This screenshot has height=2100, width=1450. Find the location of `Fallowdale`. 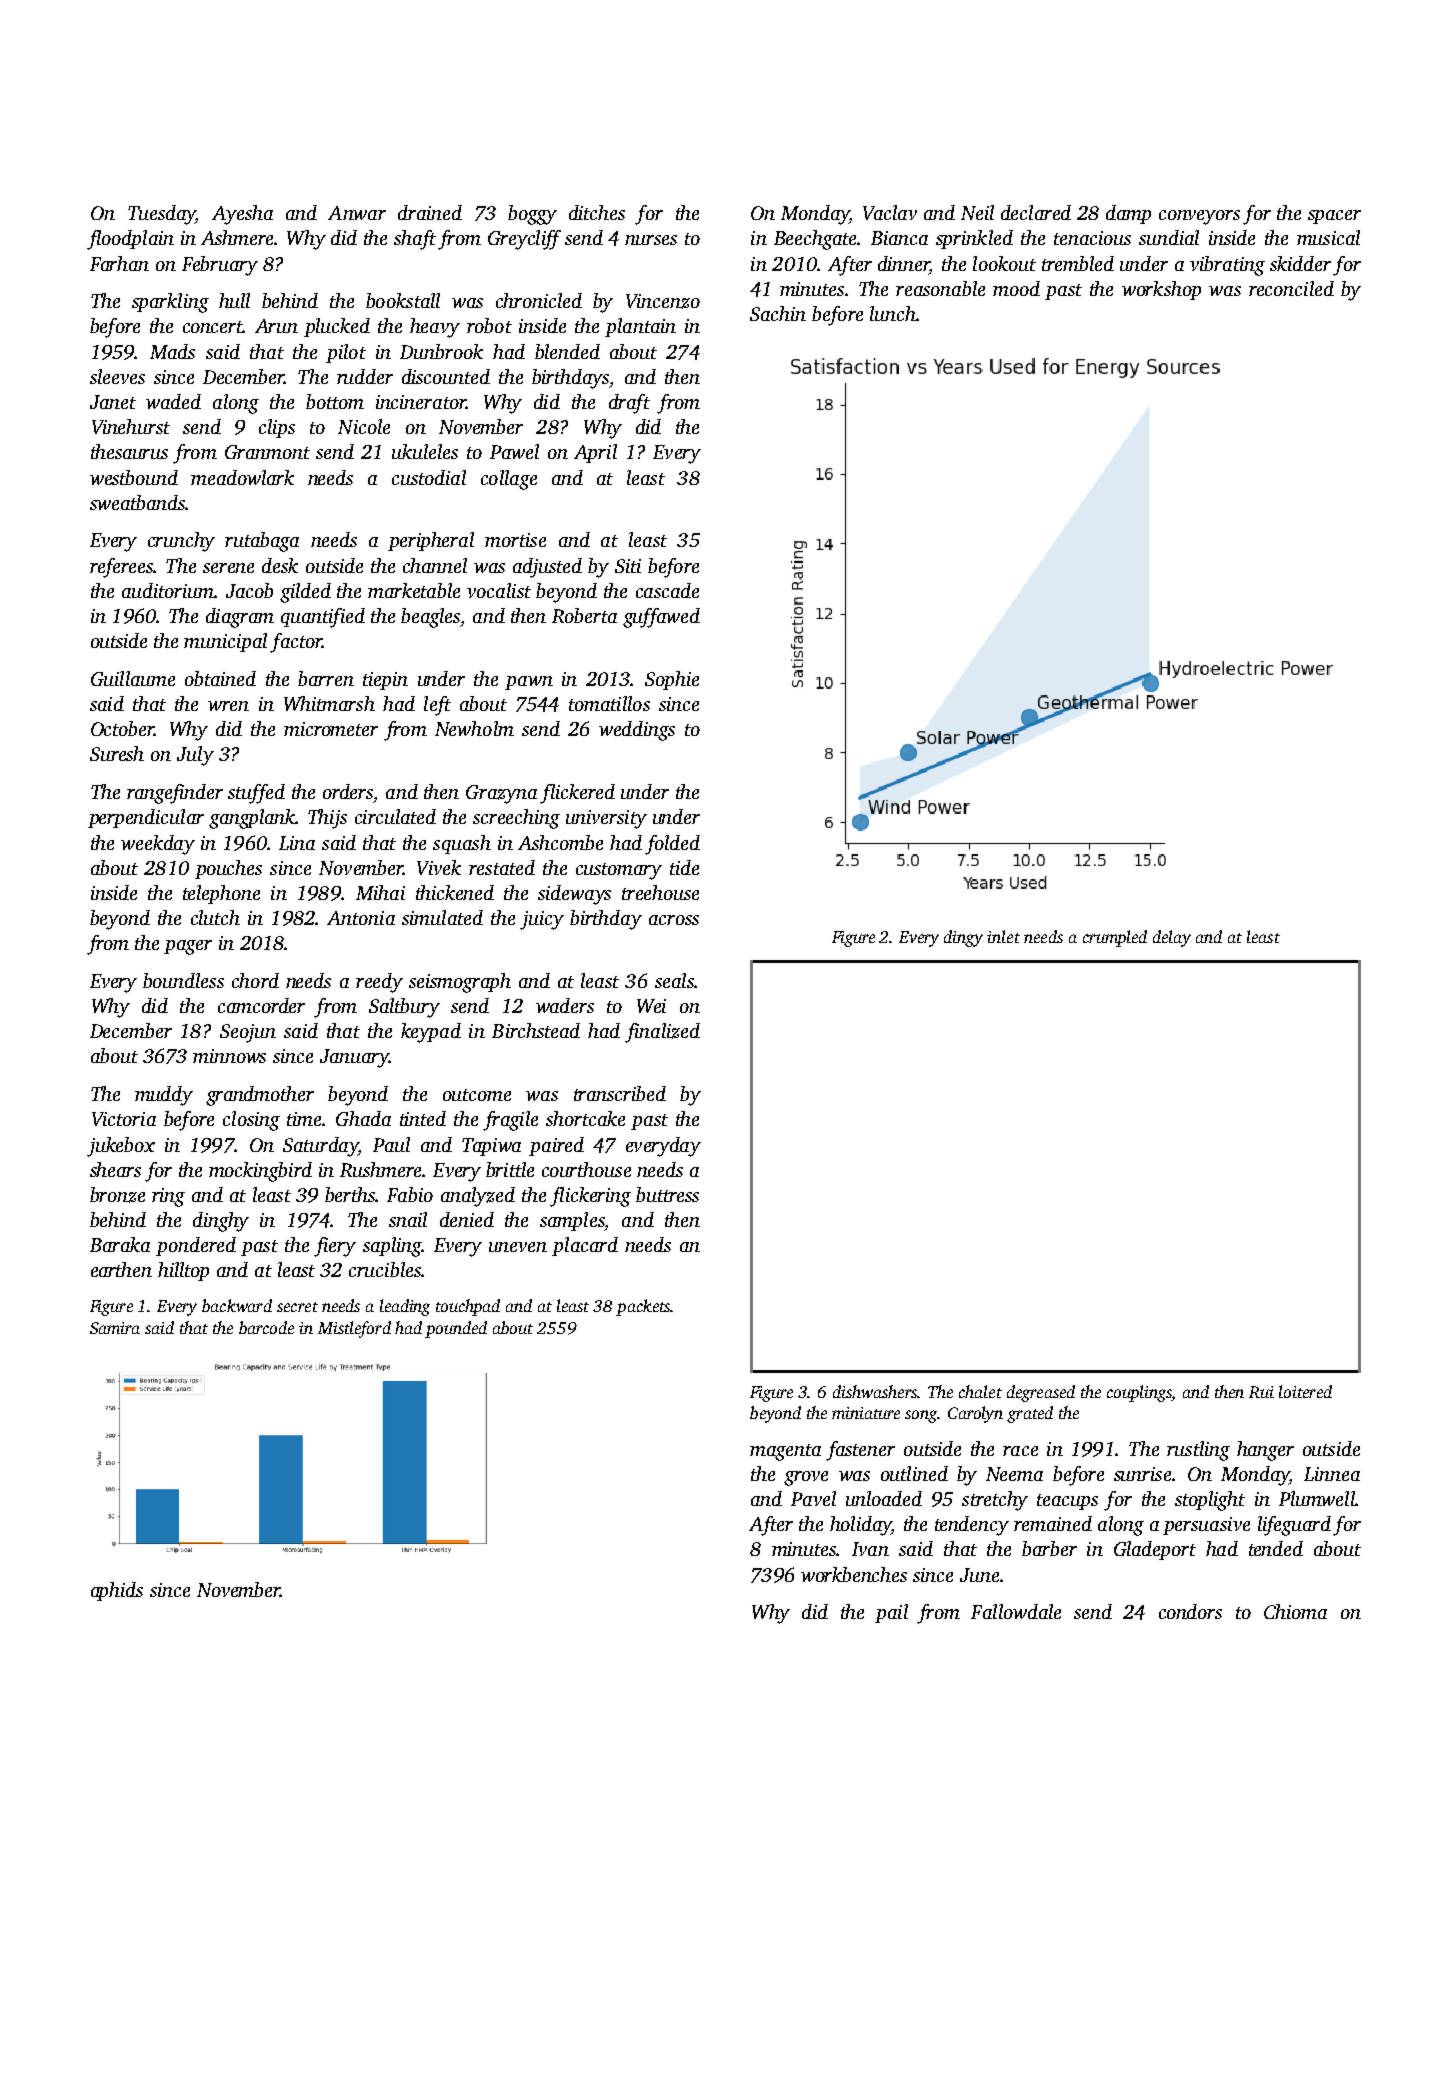

Fallowdale is located at coordinates (1016, 1611).
